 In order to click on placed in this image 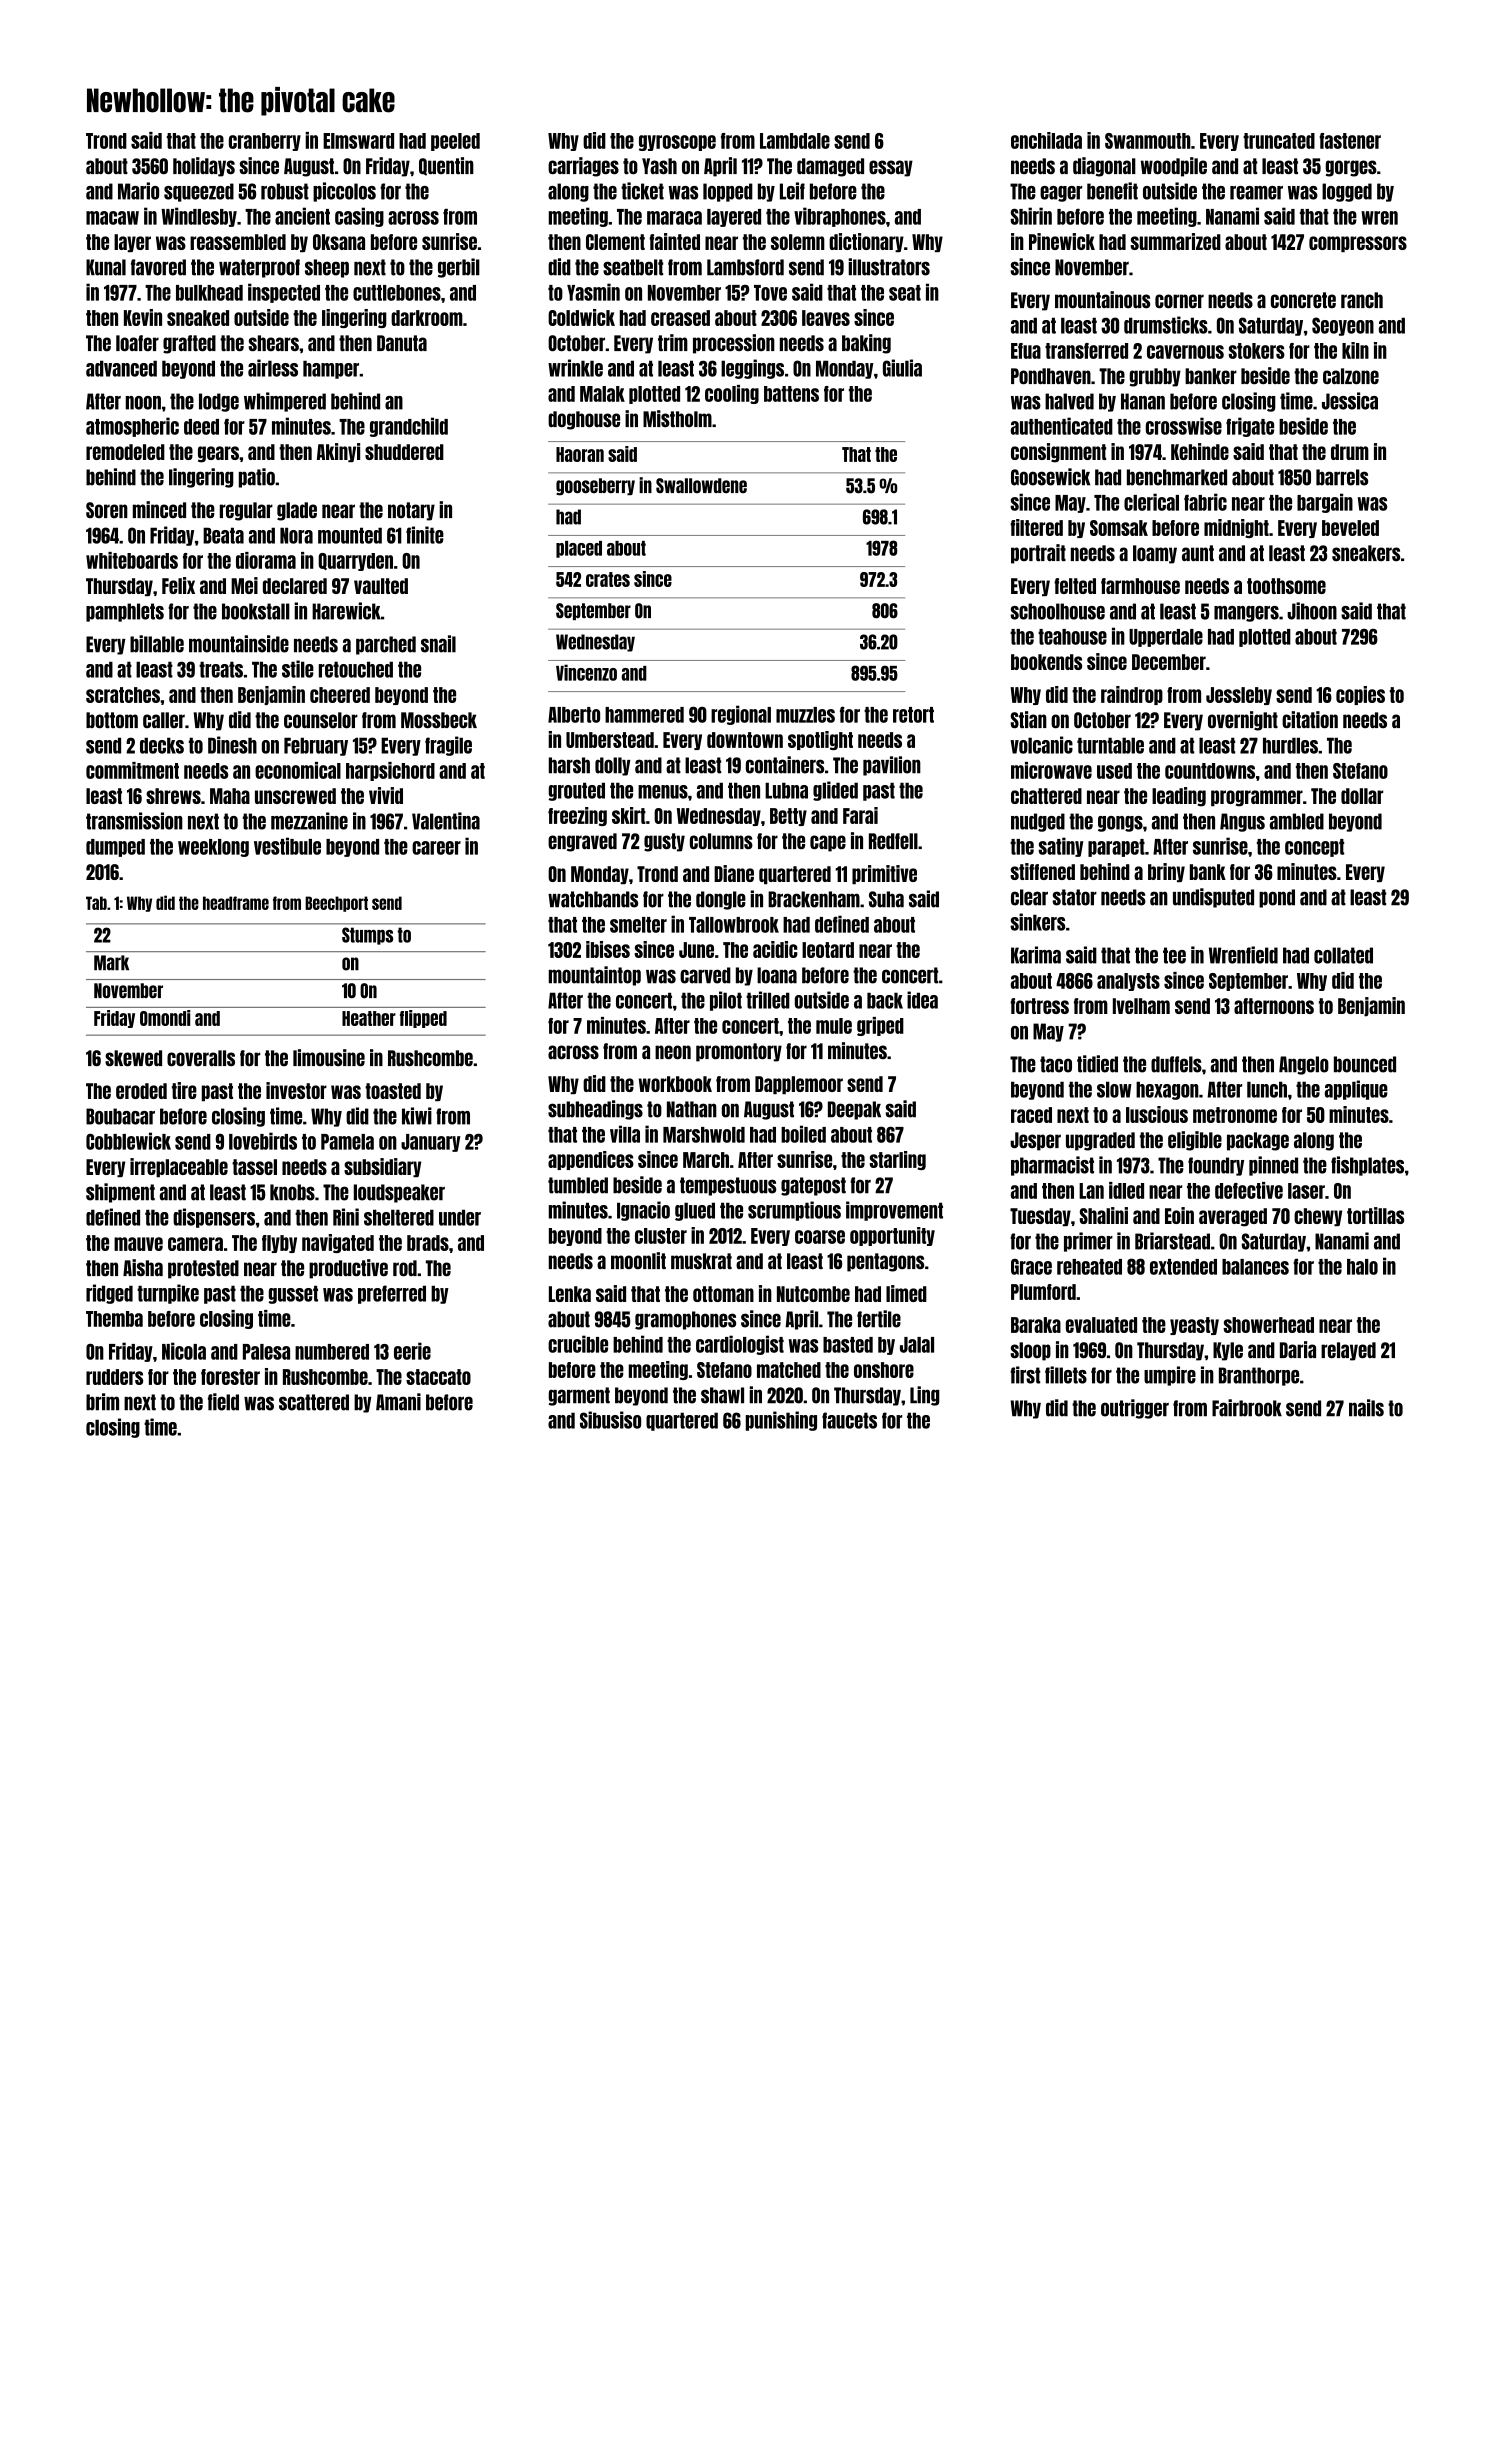, I will do `click(579, 549)`.
